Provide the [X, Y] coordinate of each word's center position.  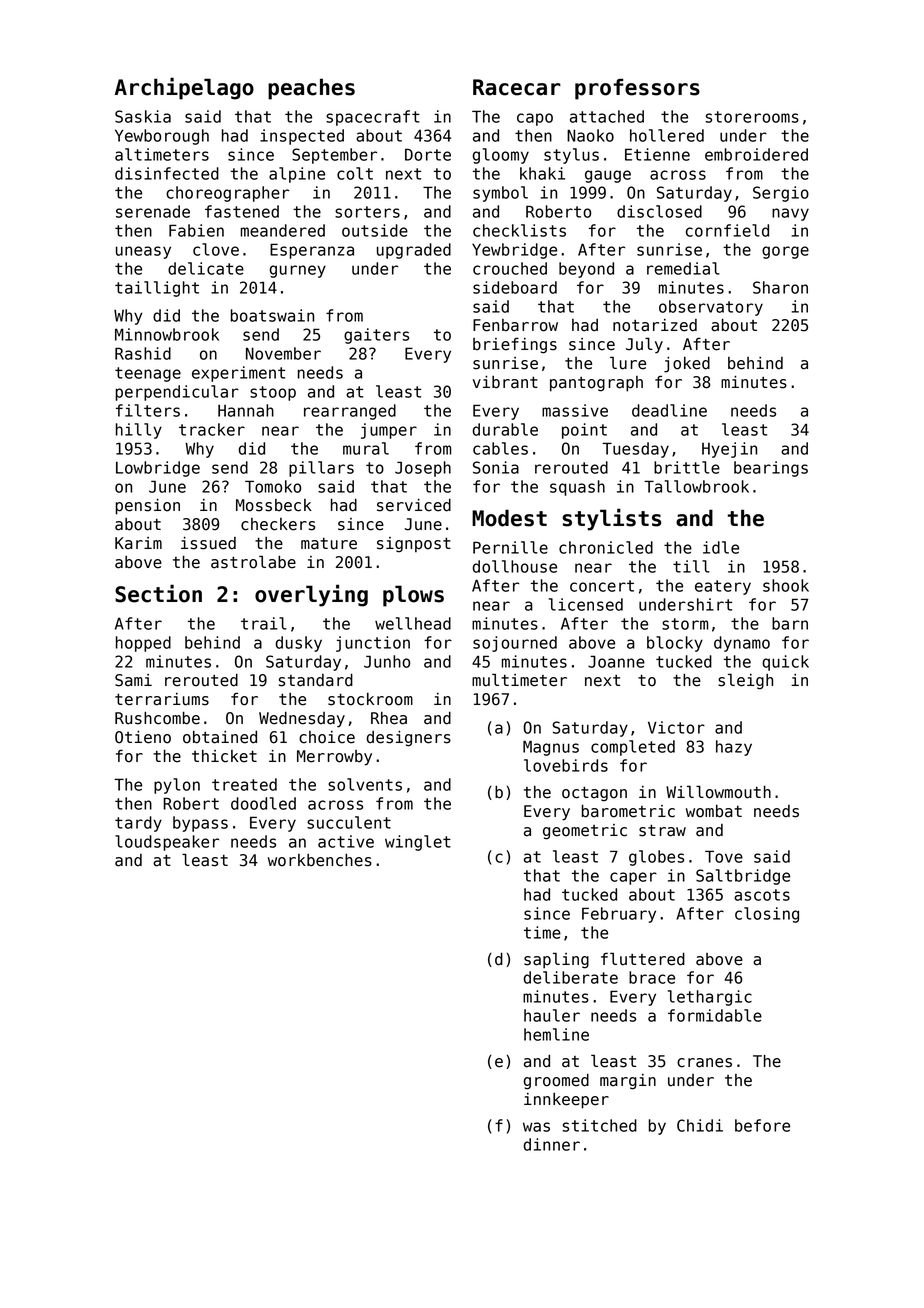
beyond [586, 270]
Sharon [780, 287]
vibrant [505, 382]
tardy [138, 824]
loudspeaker [167, 843]
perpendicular [177, 393]
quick [785, 663]
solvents [365, 784]
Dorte [428, 154]
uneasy [143, 252]
